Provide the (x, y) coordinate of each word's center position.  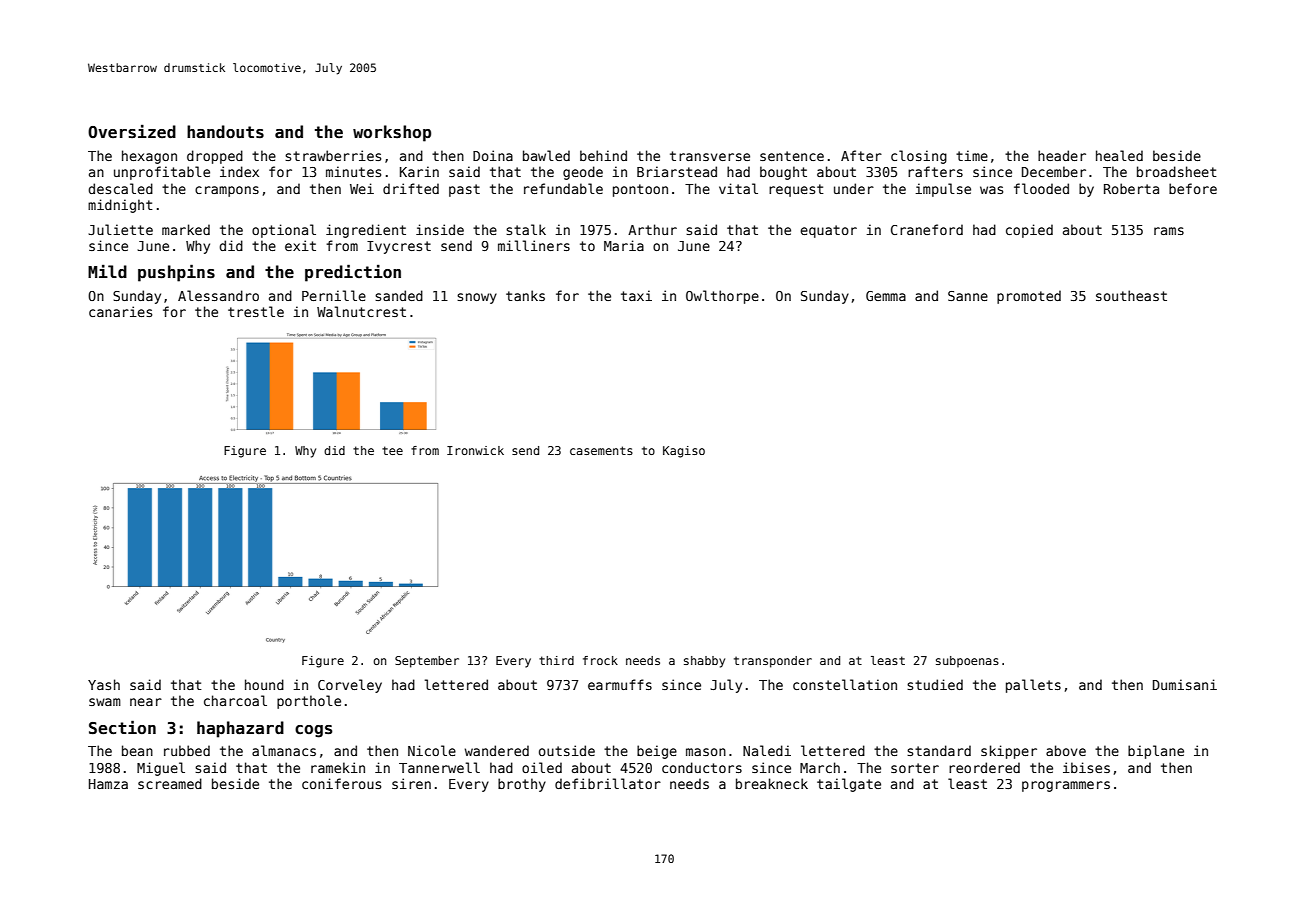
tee (392, 450)
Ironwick (475, 450)
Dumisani (1185, 684)
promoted (1029, 297)
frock (600, 660)
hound (264, 684)
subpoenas (967, 662)
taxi (636, 295)
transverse (710, 156)
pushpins (176, 273)
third (556, 660)
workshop (392, 133)
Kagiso (684, 452)
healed (1119, 155)
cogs (313, 731)
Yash (104, 684)
